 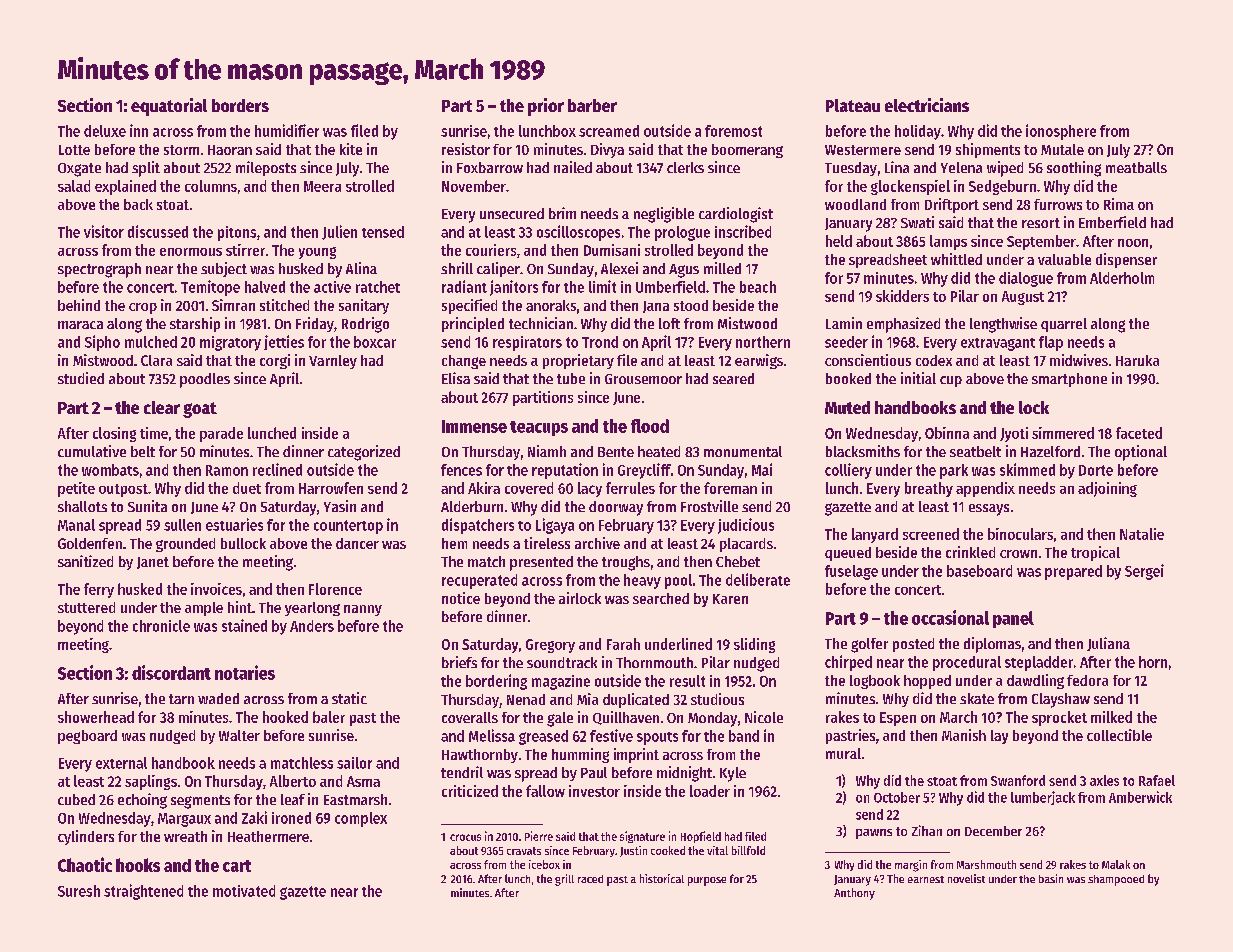 I want to click on Meera, so click(x=322, y=186).
